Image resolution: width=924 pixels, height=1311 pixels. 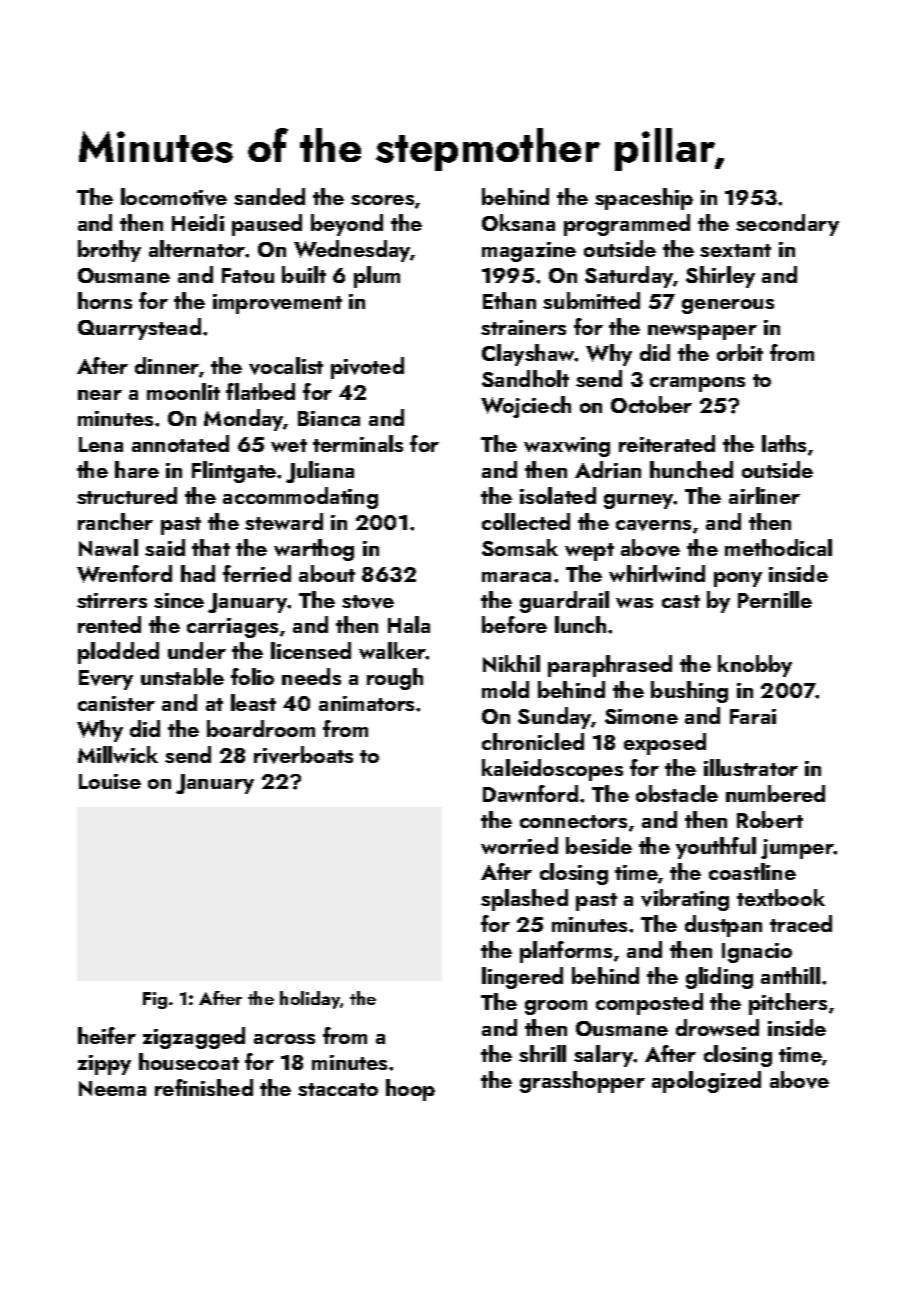 I want to click on apologized, so click(x=706, y=1082).
